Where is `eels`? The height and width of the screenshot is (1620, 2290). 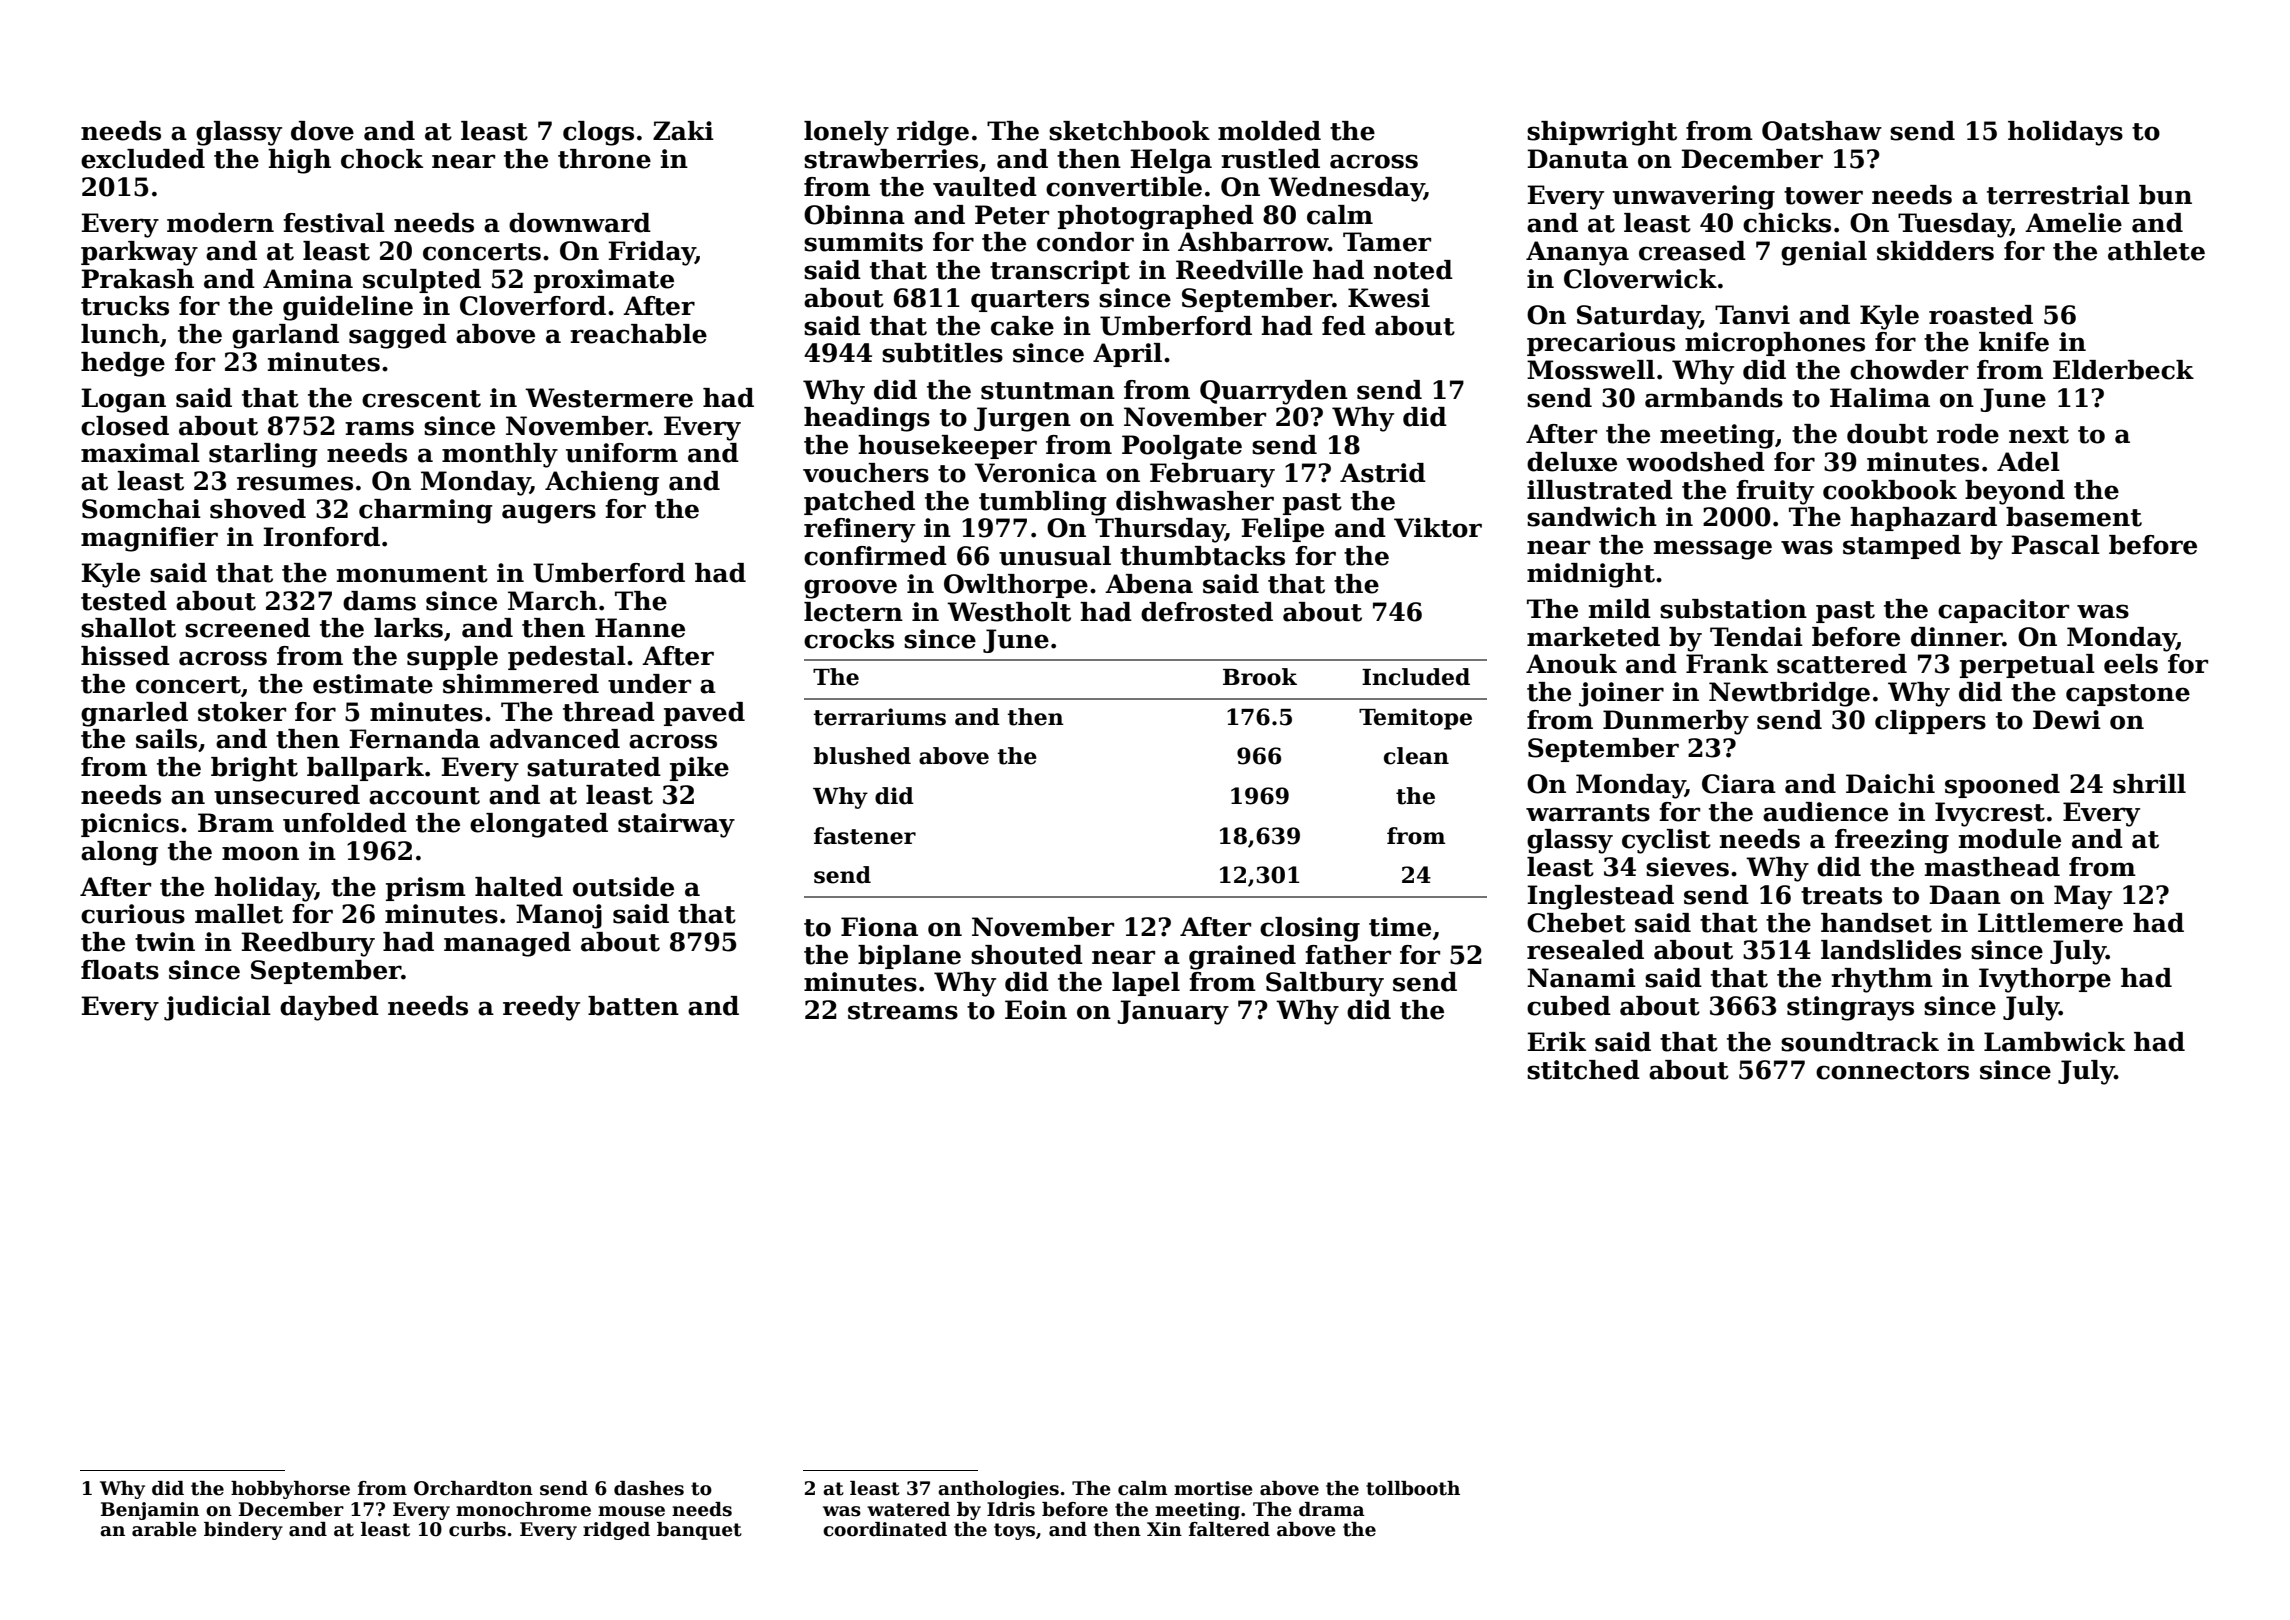 eels is located at coordinates (2131, 664).
